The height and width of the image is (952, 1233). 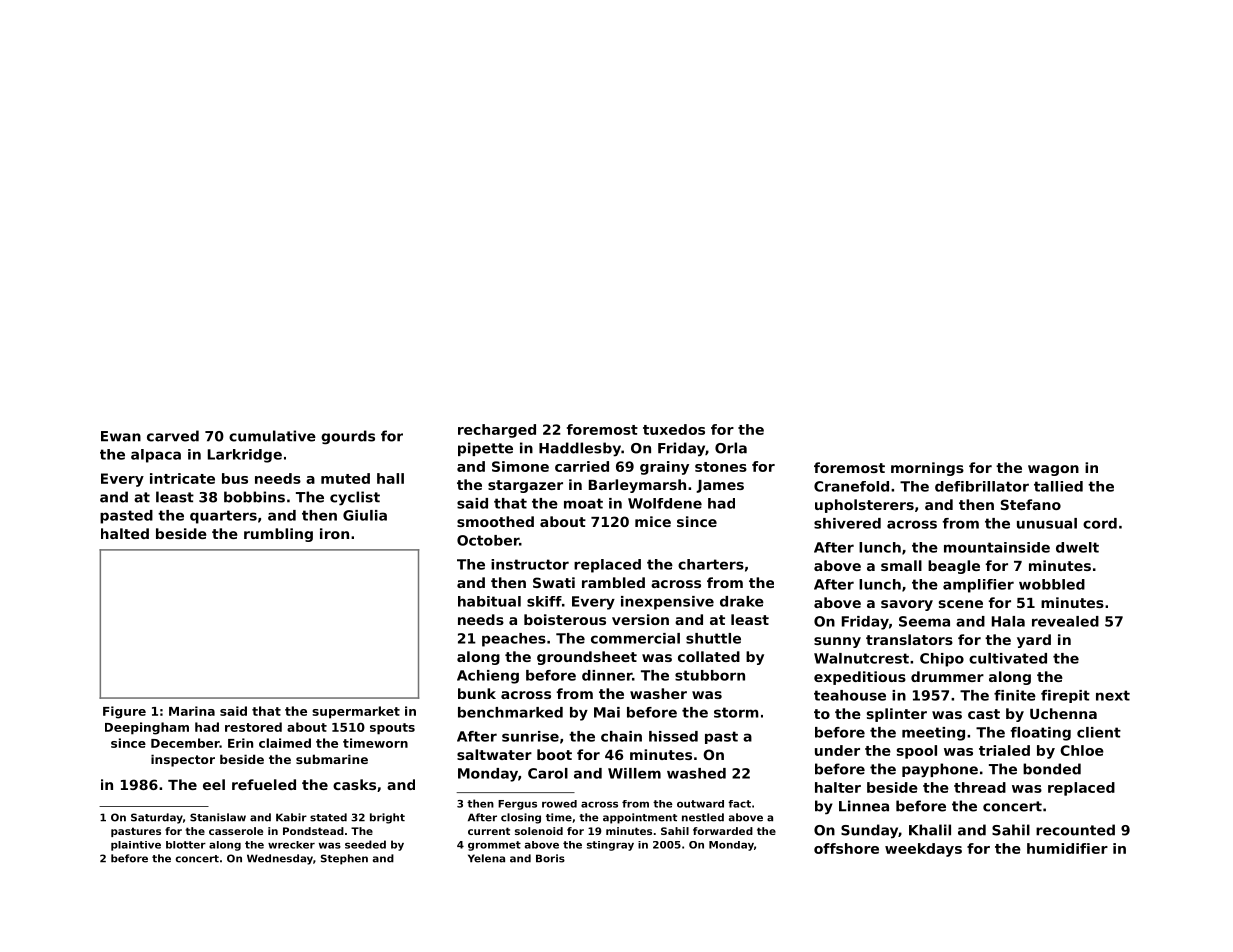 I want to click on halter, so click(x=838, y=787).
